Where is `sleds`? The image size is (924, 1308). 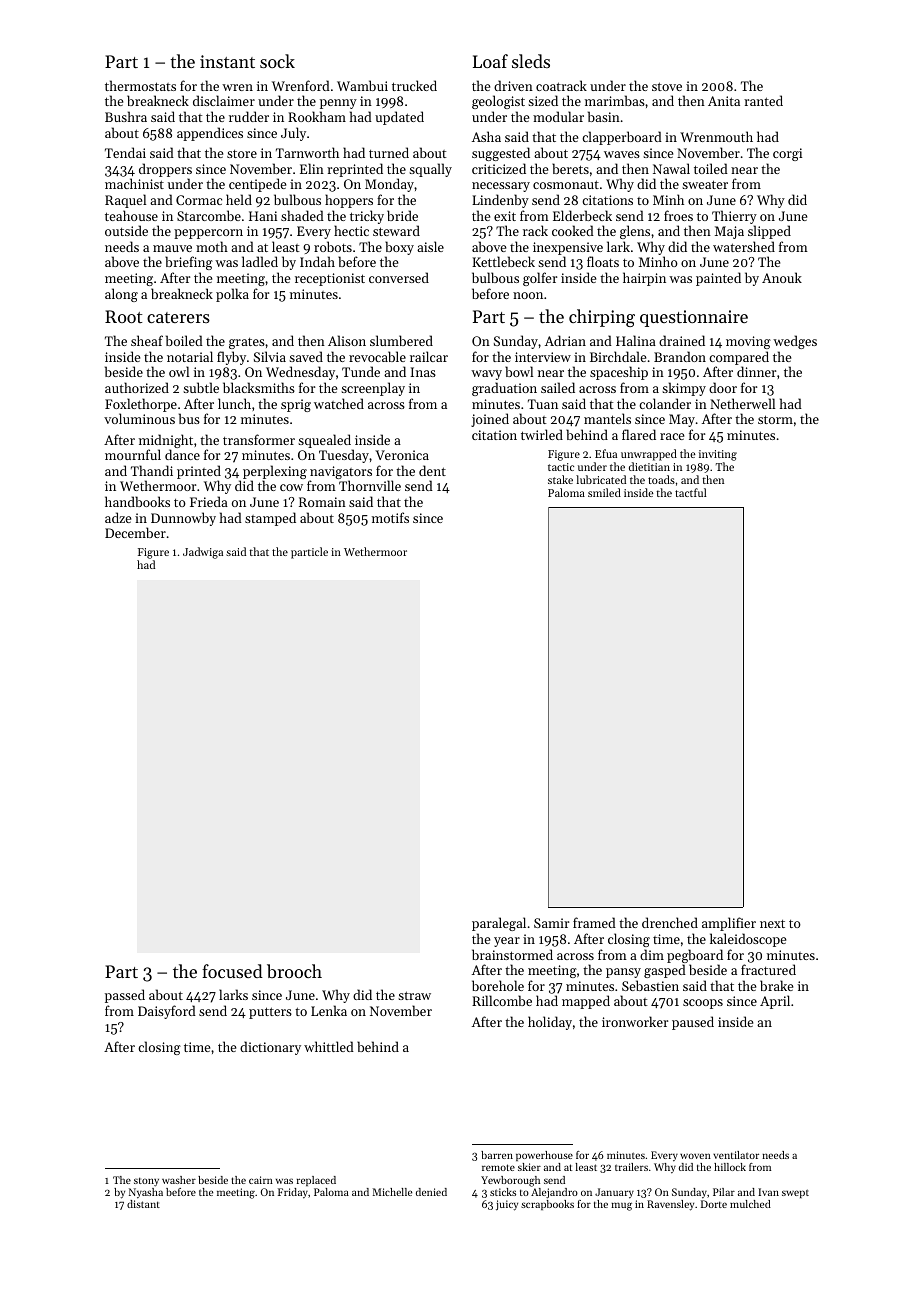
sleds is located at coordinates (531, 61).
